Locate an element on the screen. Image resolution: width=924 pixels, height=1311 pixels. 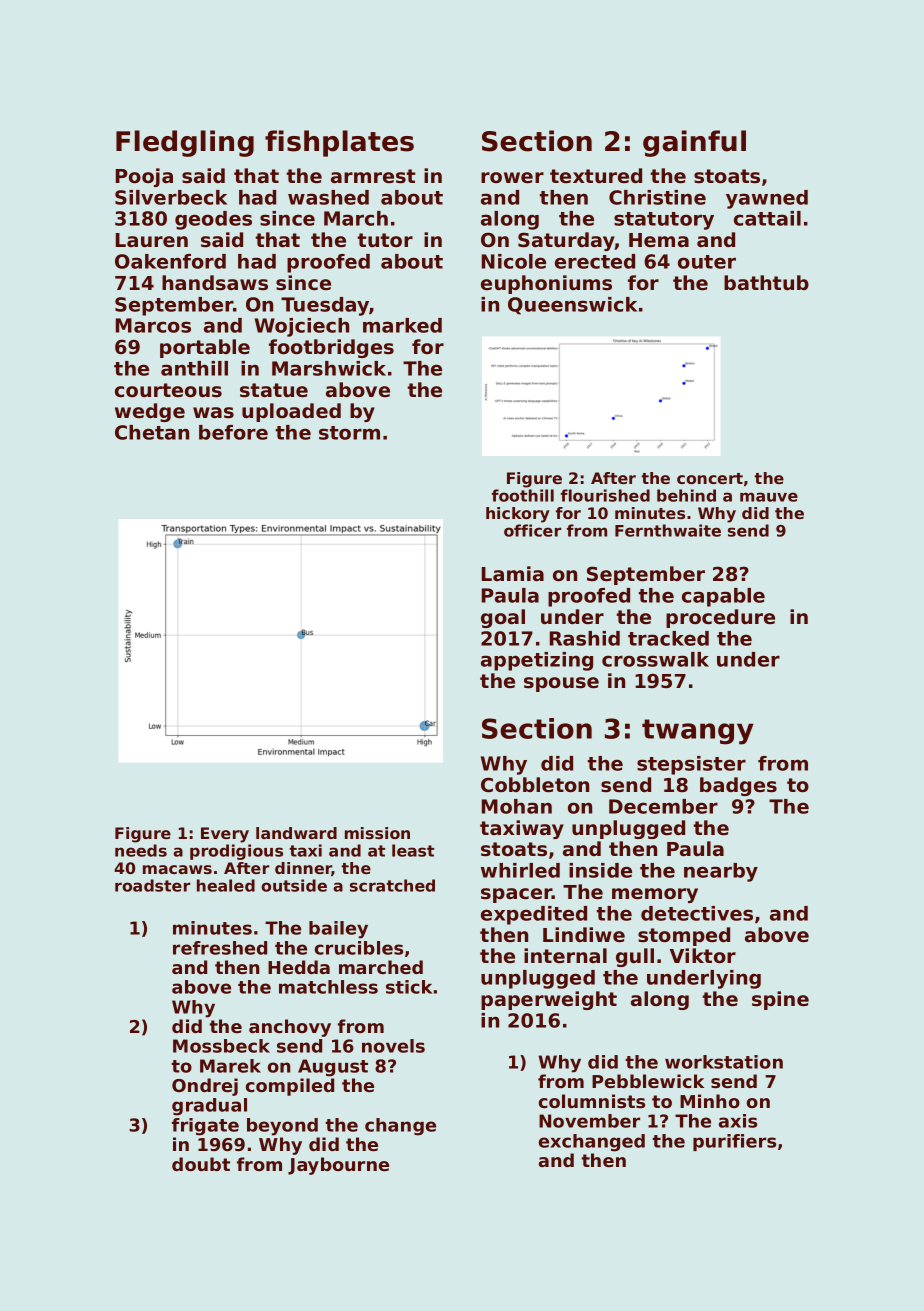
geodes is located at coordinates (213, 220).
